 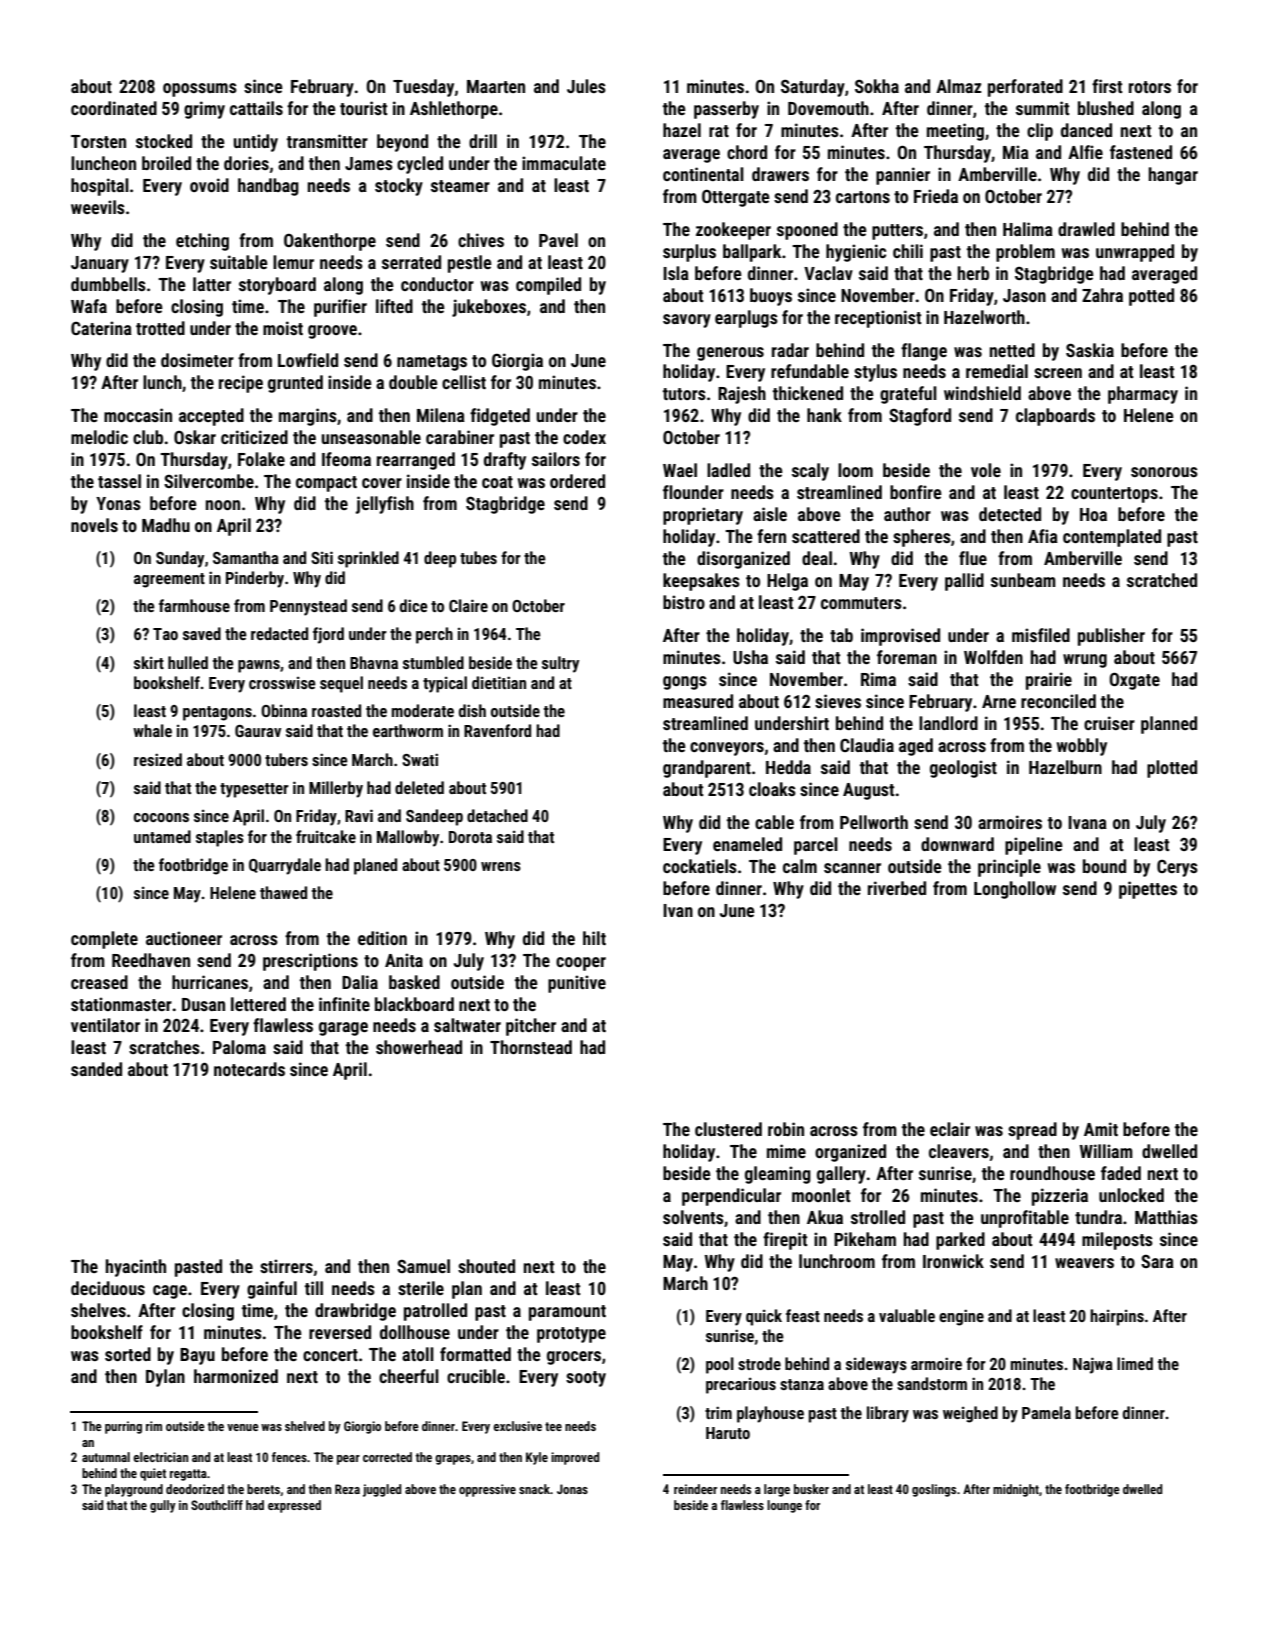 What do you see at coordinates (165, 634) in the screenshot?
I see `Tao` at bounding box center [165, 634].
